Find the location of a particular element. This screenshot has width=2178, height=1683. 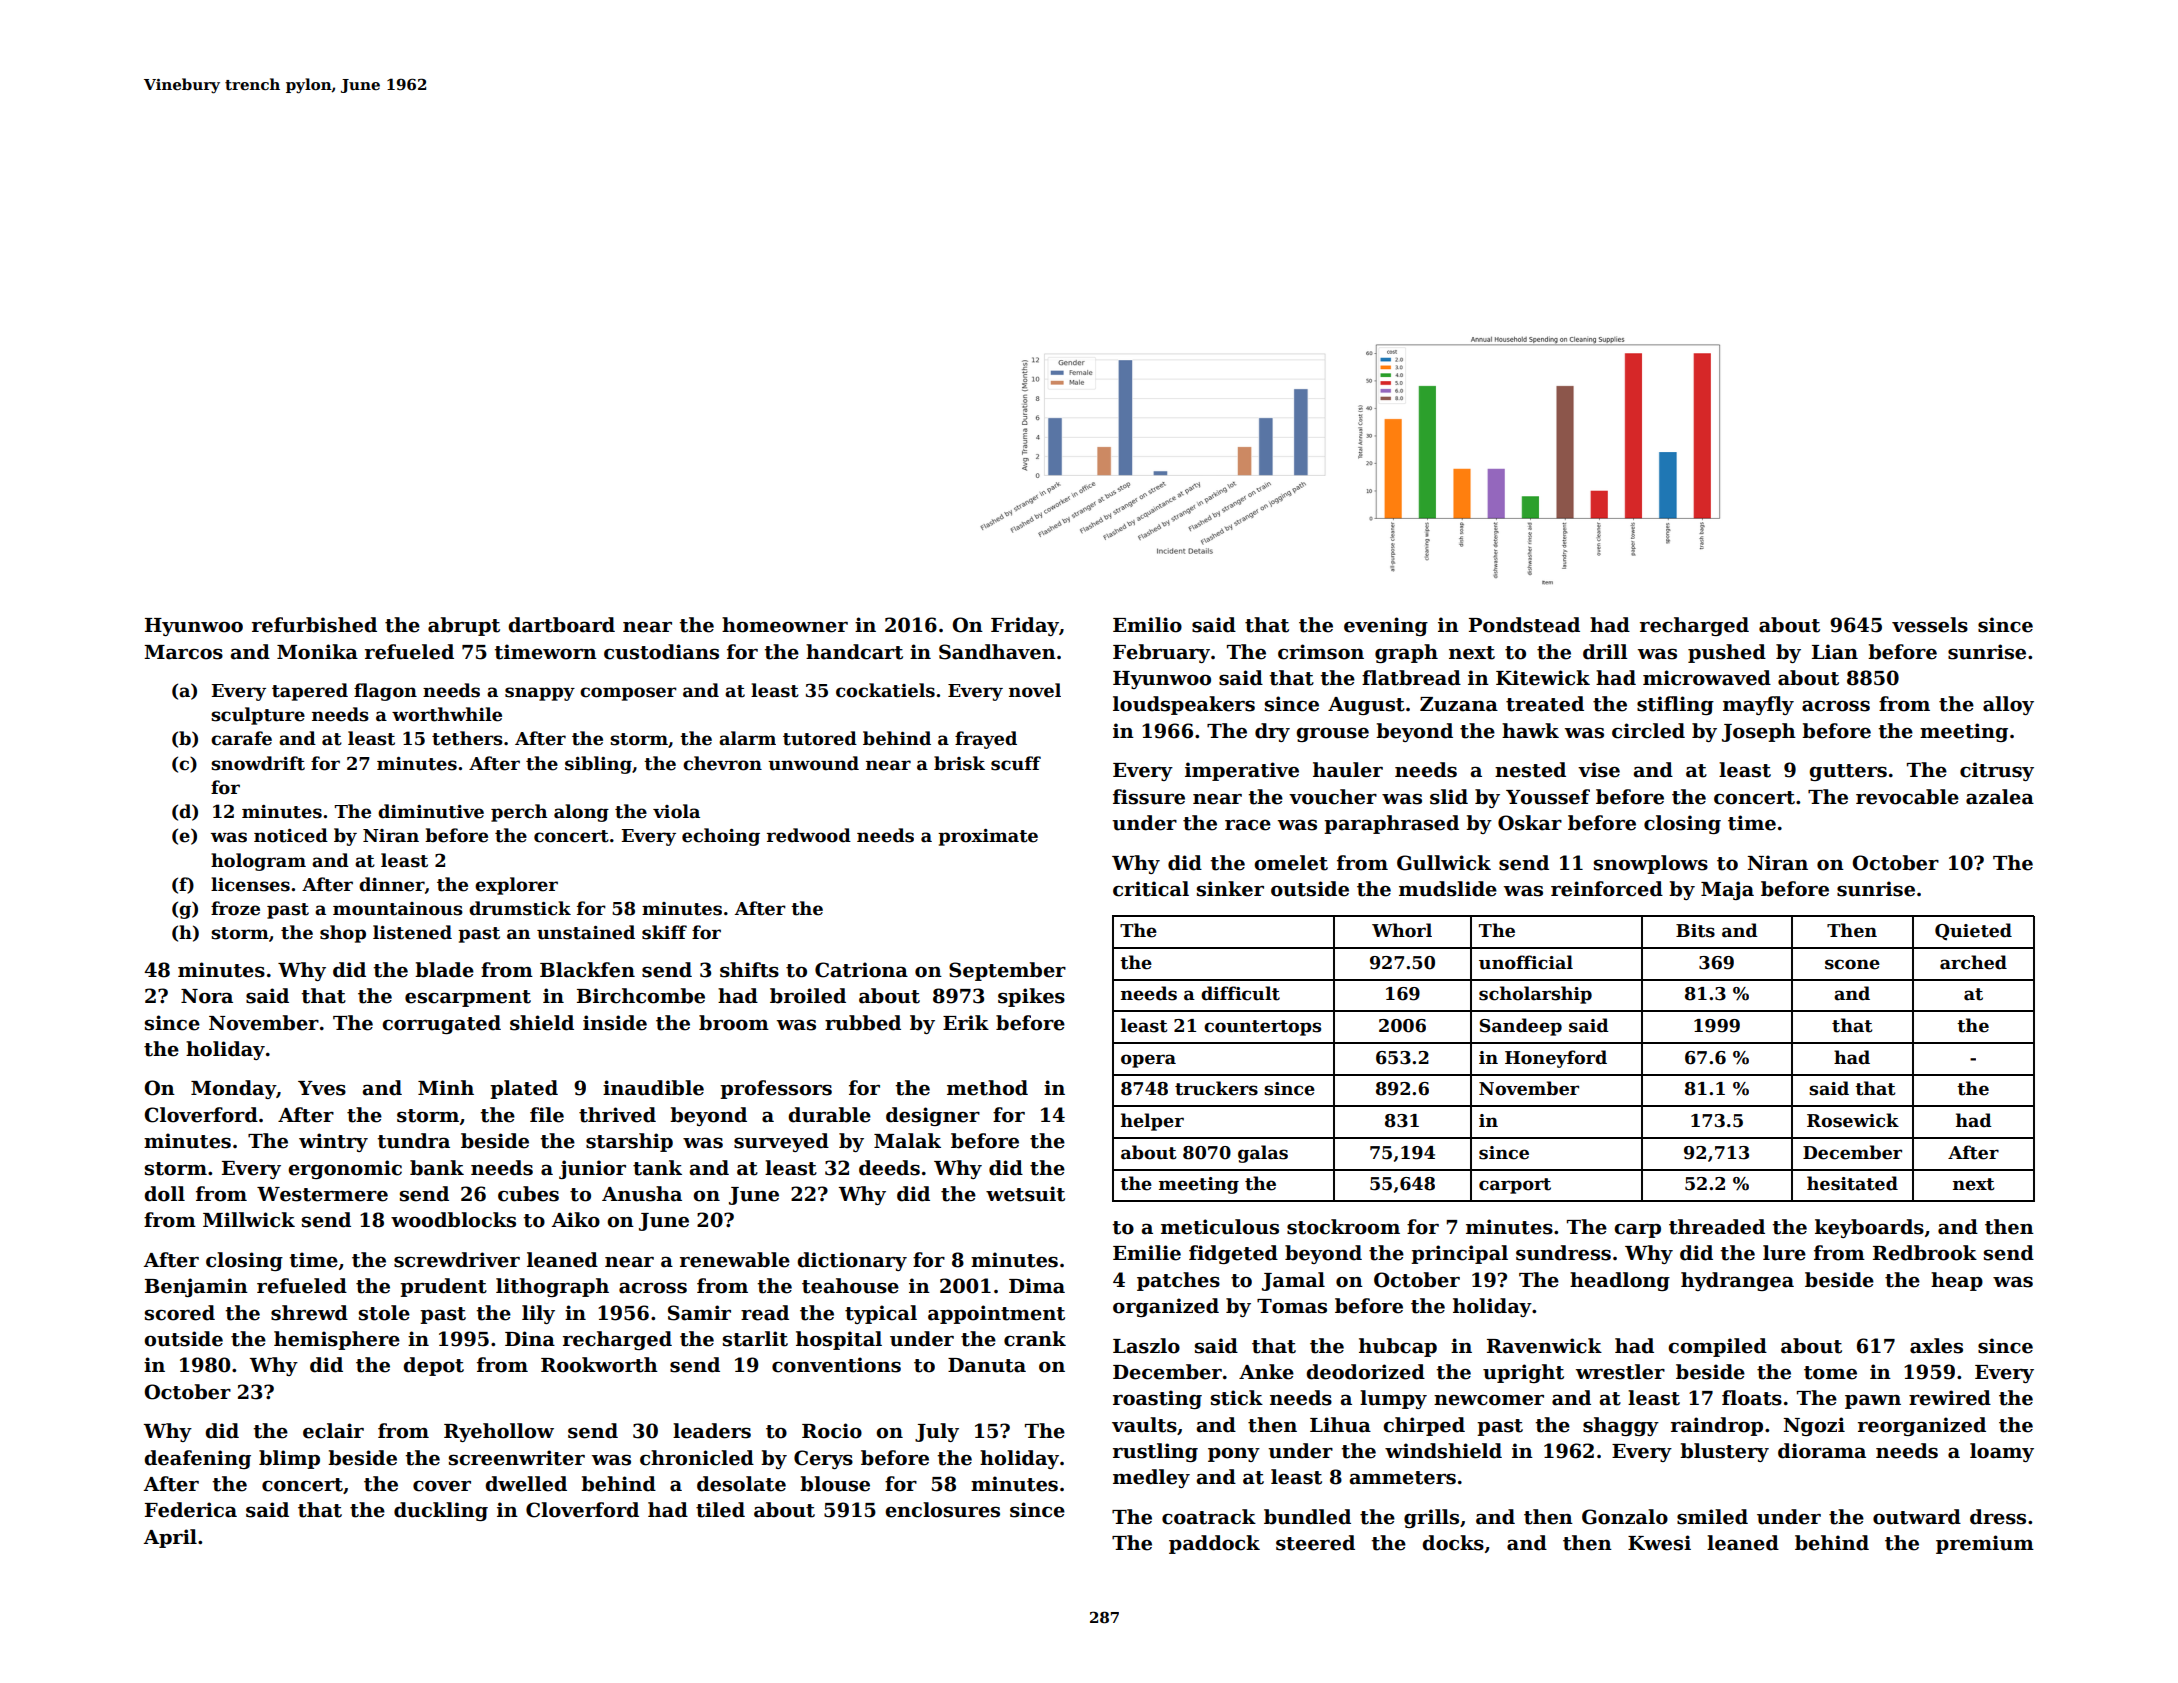

dictionary is located at coordinates (852, 1261).
